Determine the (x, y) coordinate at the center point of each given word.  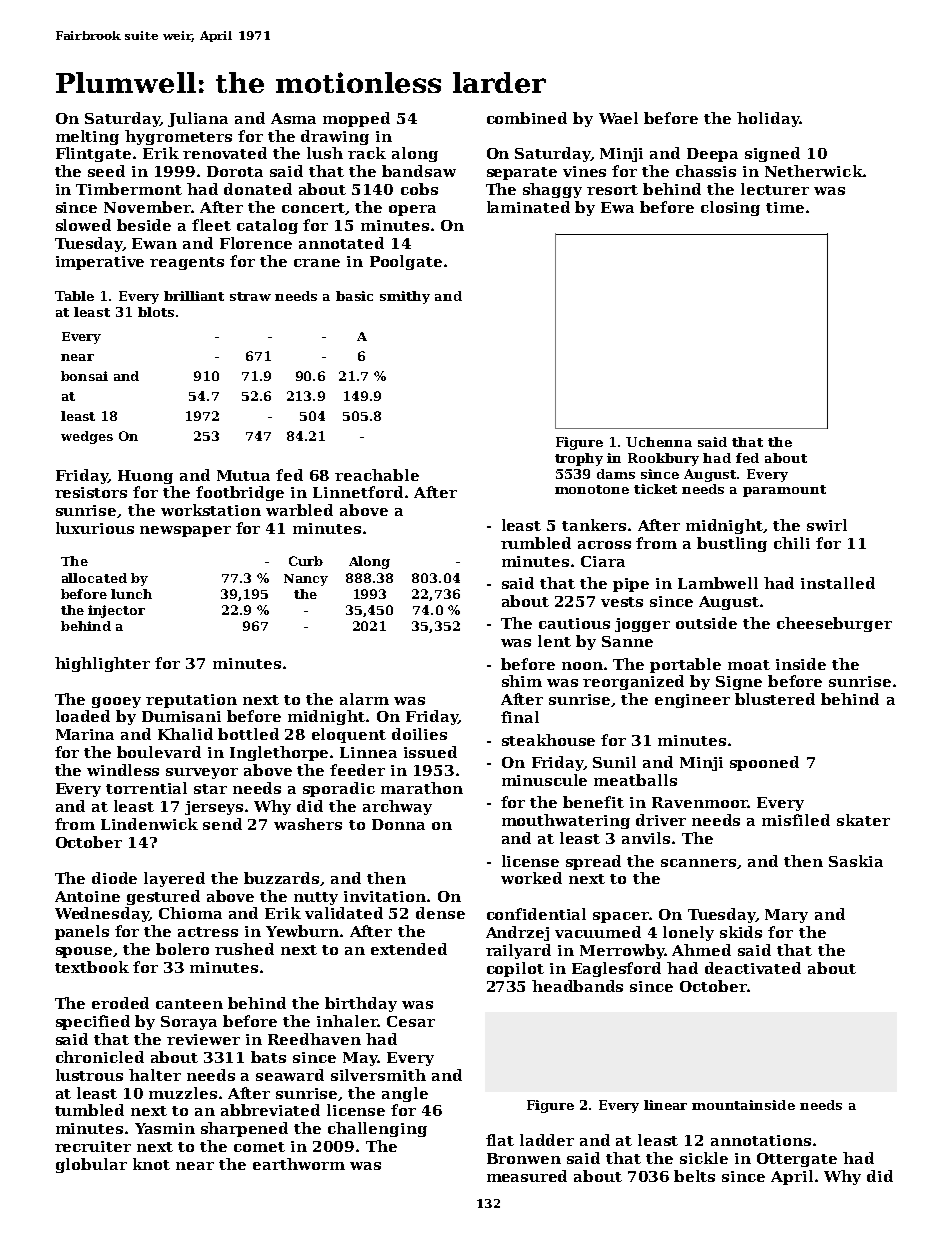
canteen (189, 1004)
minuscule (544, 780)
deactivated (753, 968)
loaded (83, 716)
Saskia (856, 861)
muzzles (183, 1093)
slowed (83, 225)
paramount (784, 491)
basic (354, 296)
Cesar (411, 1021)
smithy (405, 297)
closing (730, 208)
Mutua (243, 475)
